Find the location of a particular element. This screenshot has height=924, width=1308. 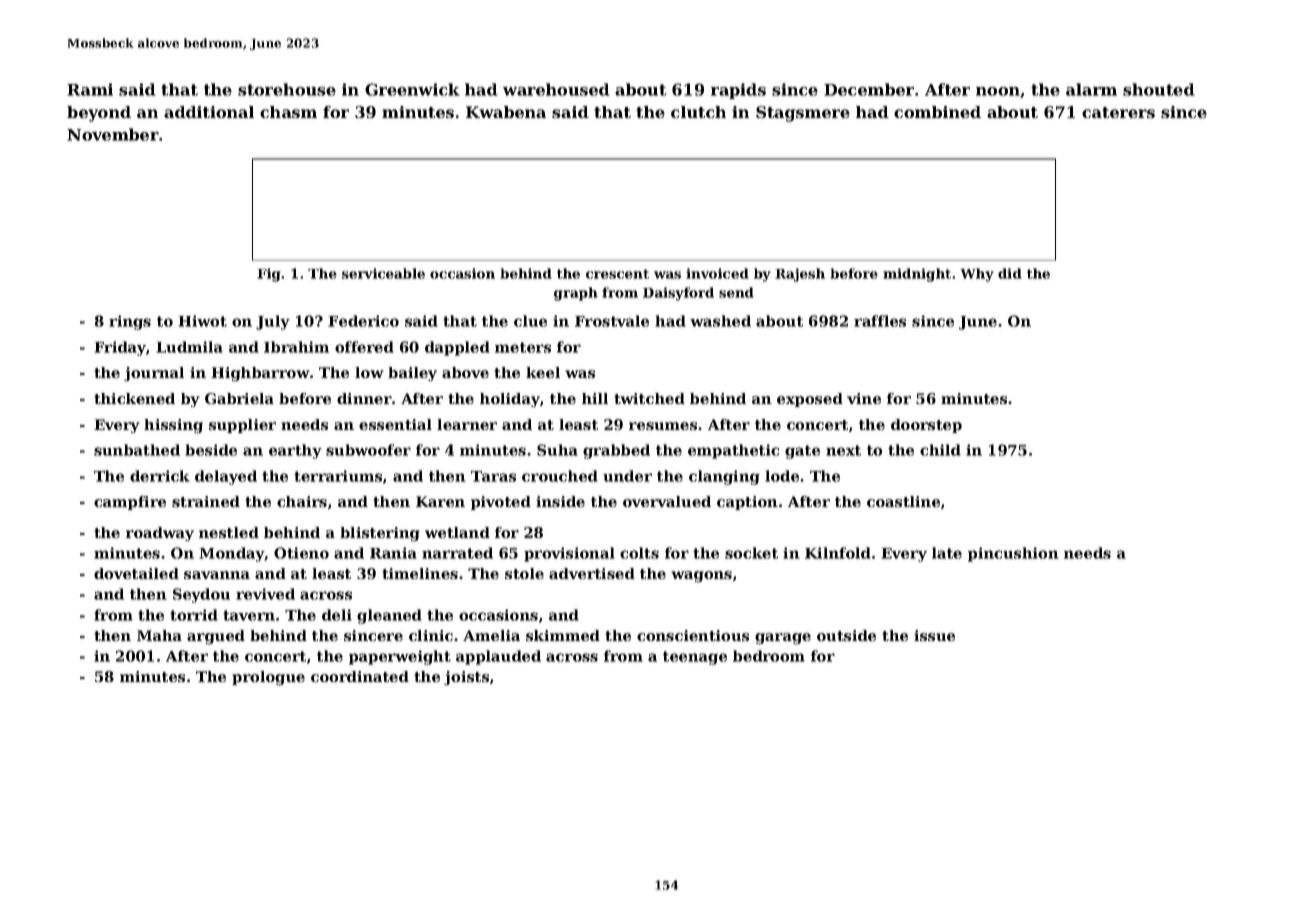

Frostvale is located at coordinates (612, 321).
